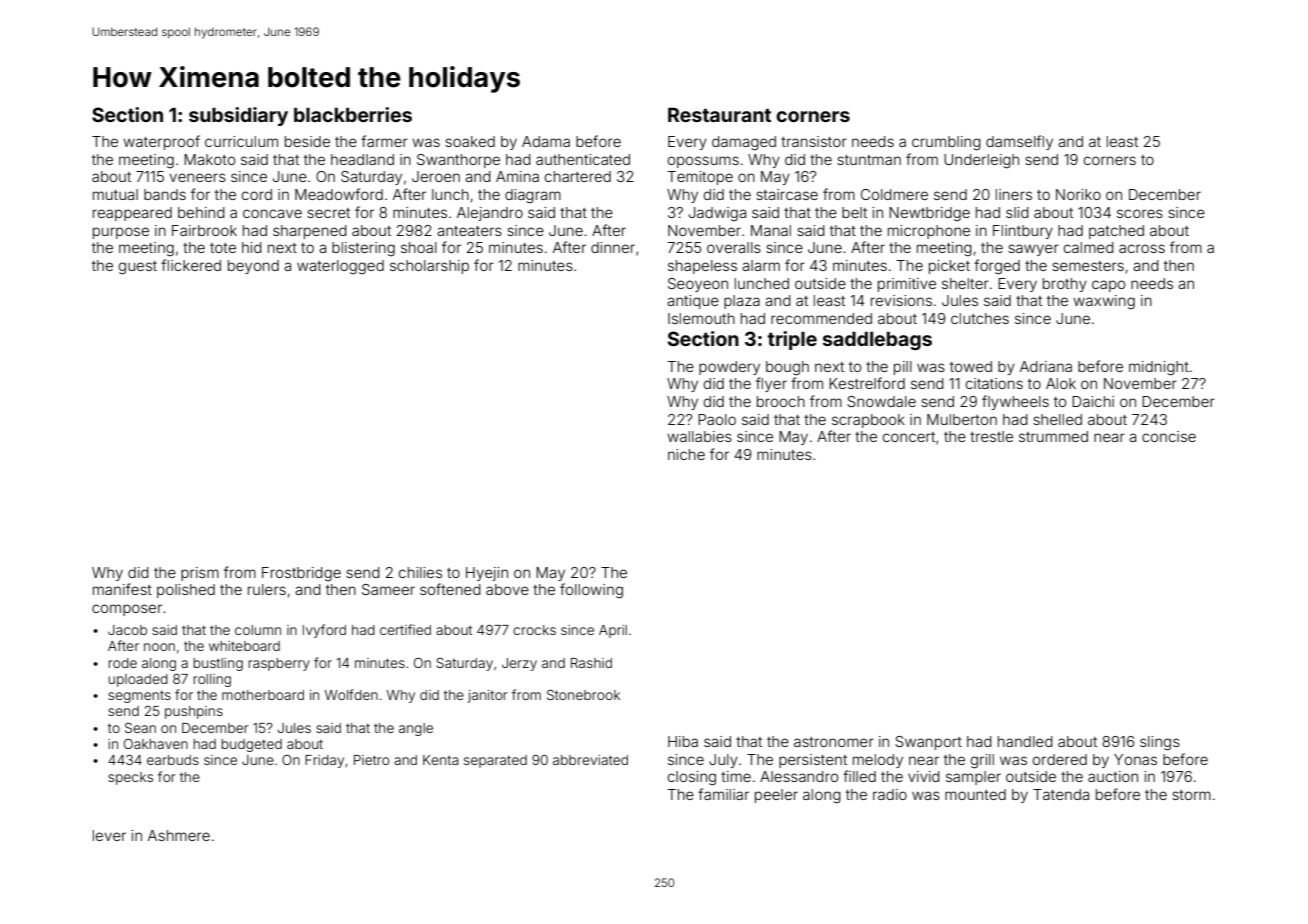 The height and width of the document is (924, 1308). Describe the element at coordinates (339, 194) in the document. I see `Meadowford` at that location.
